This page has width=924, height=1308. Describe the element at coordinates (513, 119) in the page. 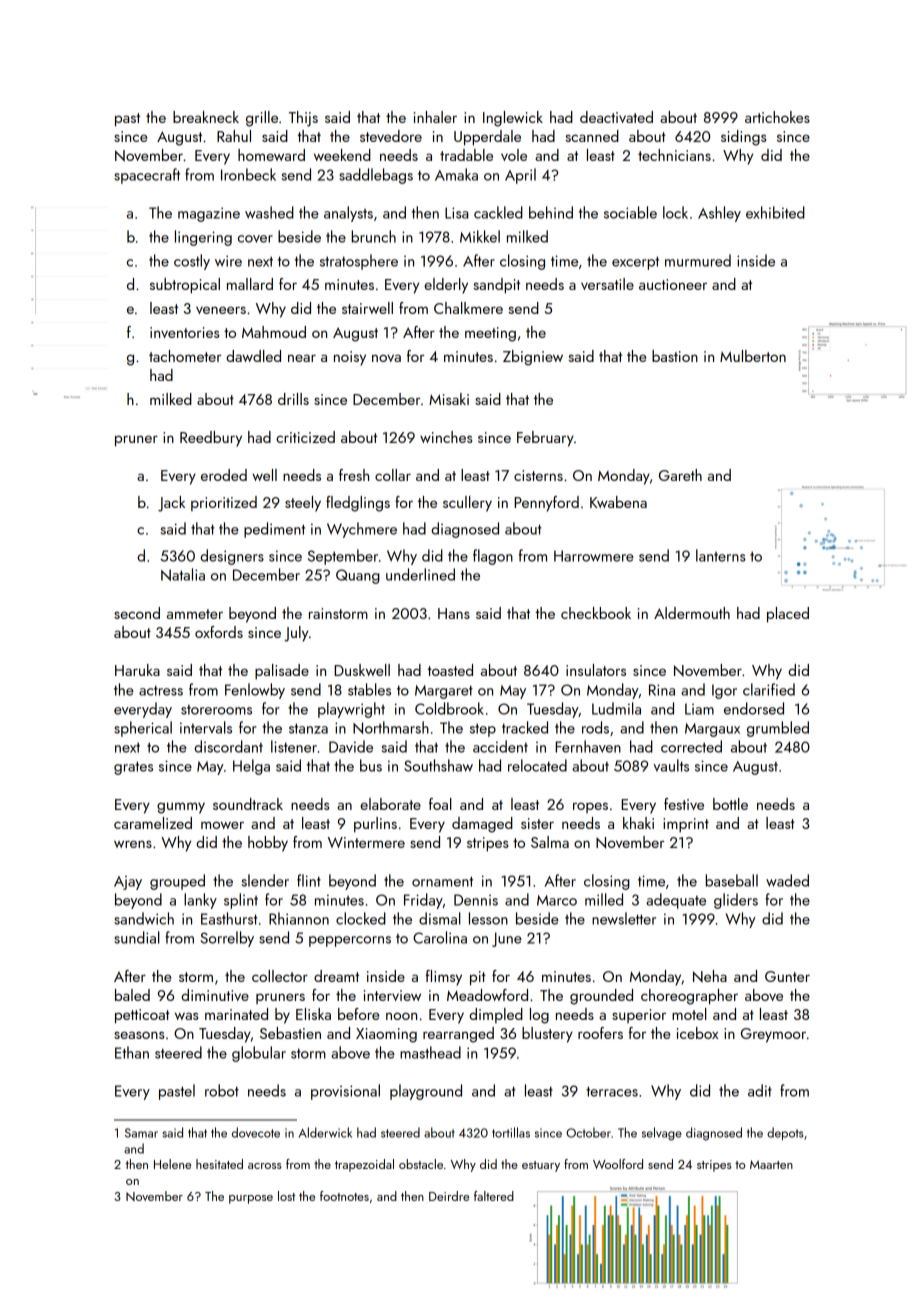

I see `Inglewick` at that location.
